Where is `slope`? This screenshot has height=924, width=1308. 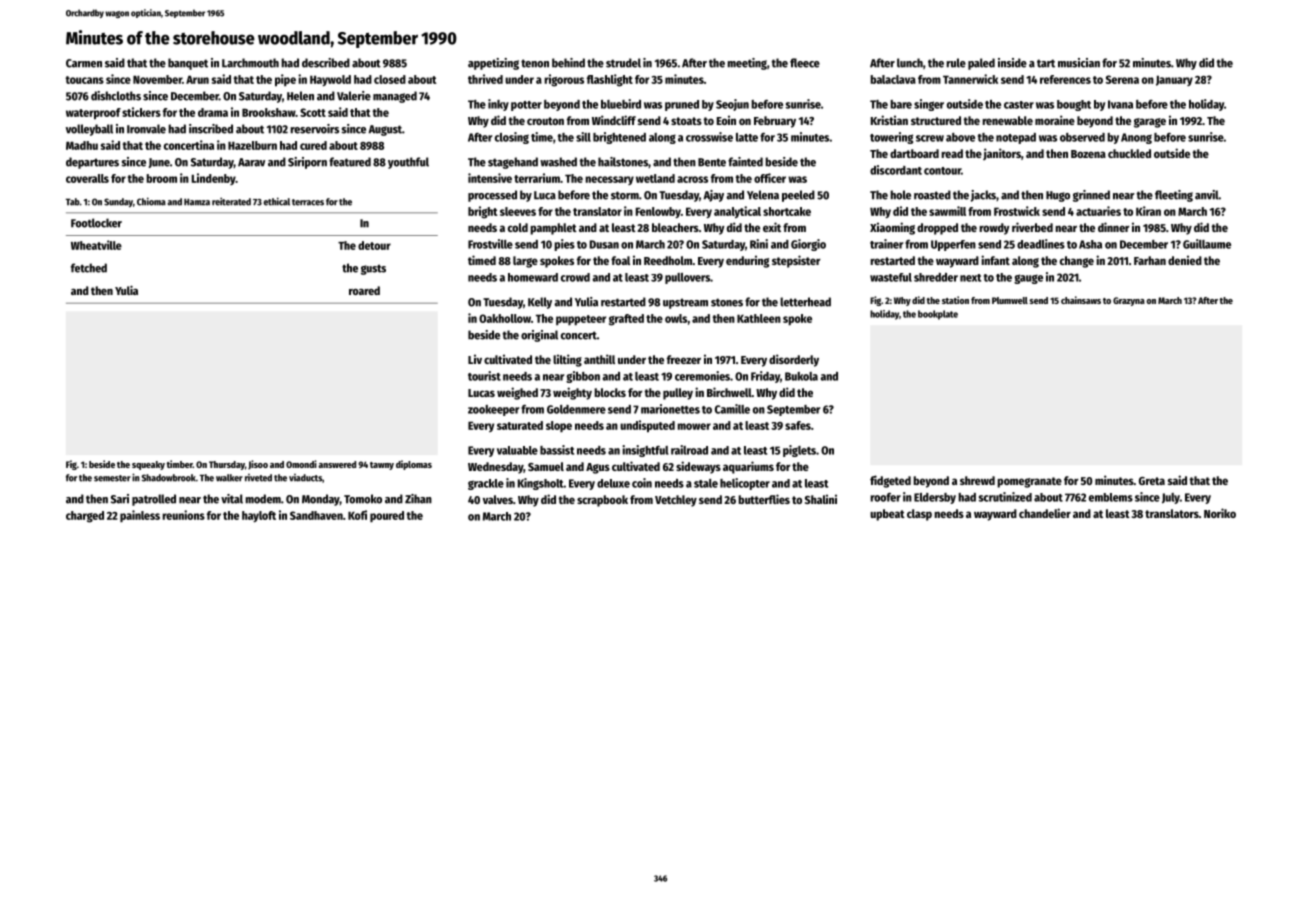 slope is located at coordinates (559, 426).
